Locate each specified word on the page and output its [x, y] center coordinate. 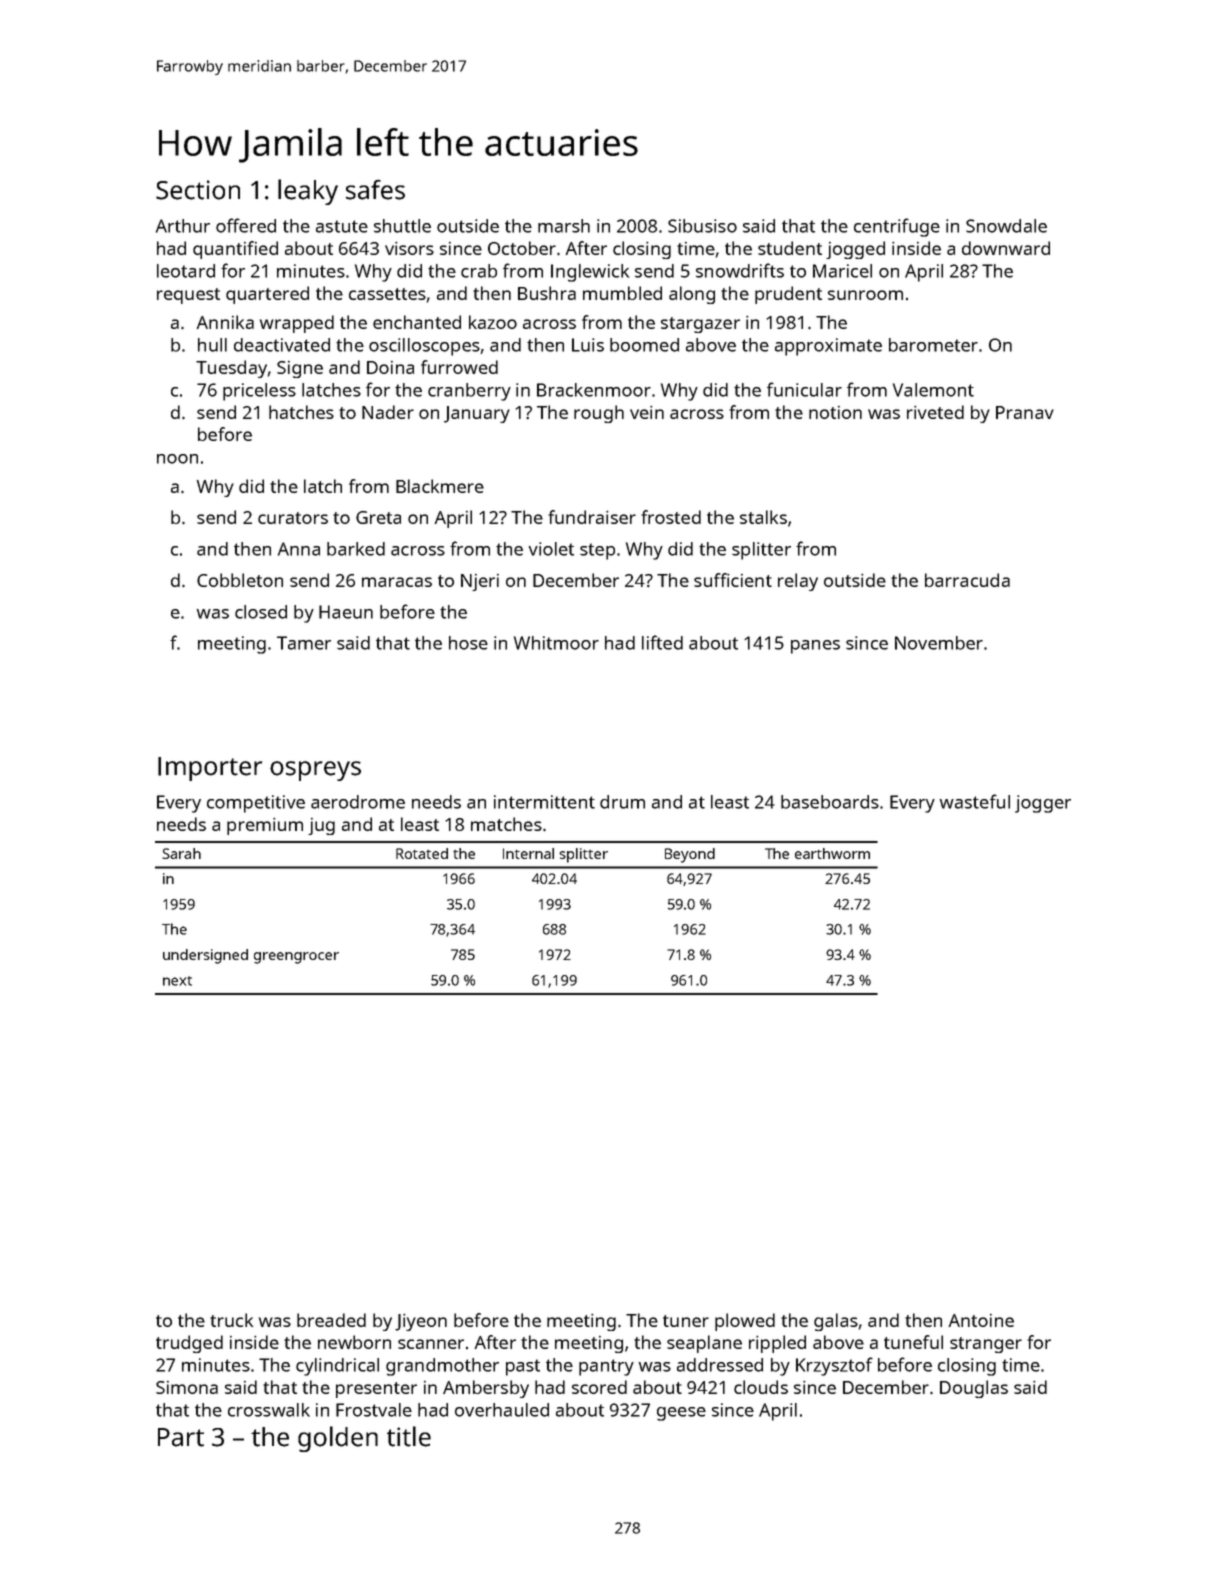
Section [198, 190]
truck [231, 1320]
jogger [1043, 804]
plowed [745, 1322]
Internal [528, 853]
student [790, 248]
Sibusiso [702, 226]
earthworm [832, 853]
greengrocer [296, 958]
